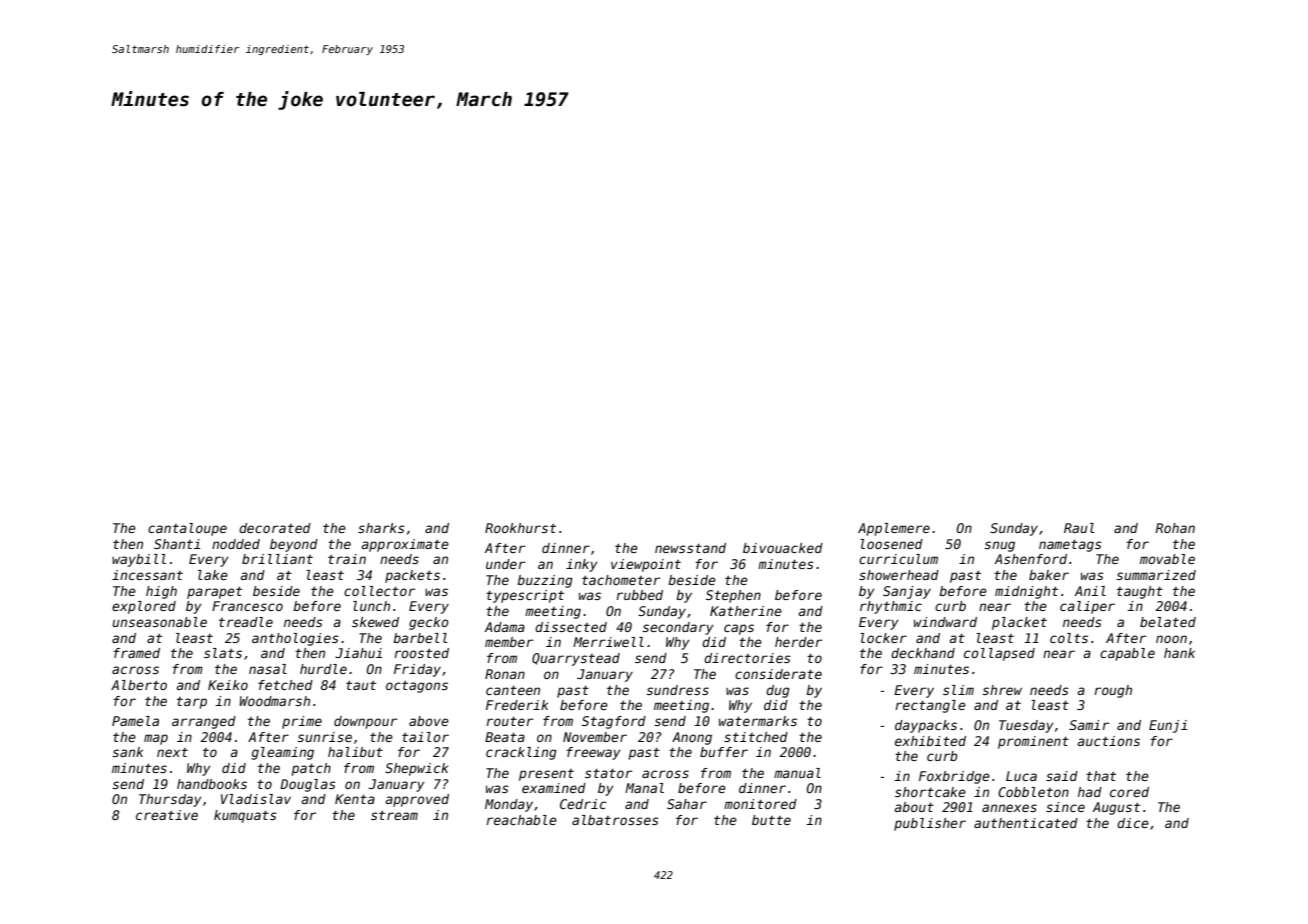 The height and width of the image is (924, 1308). Describe the element at coordinates (245, 816) in the image. I see `kumquats` at that location.
